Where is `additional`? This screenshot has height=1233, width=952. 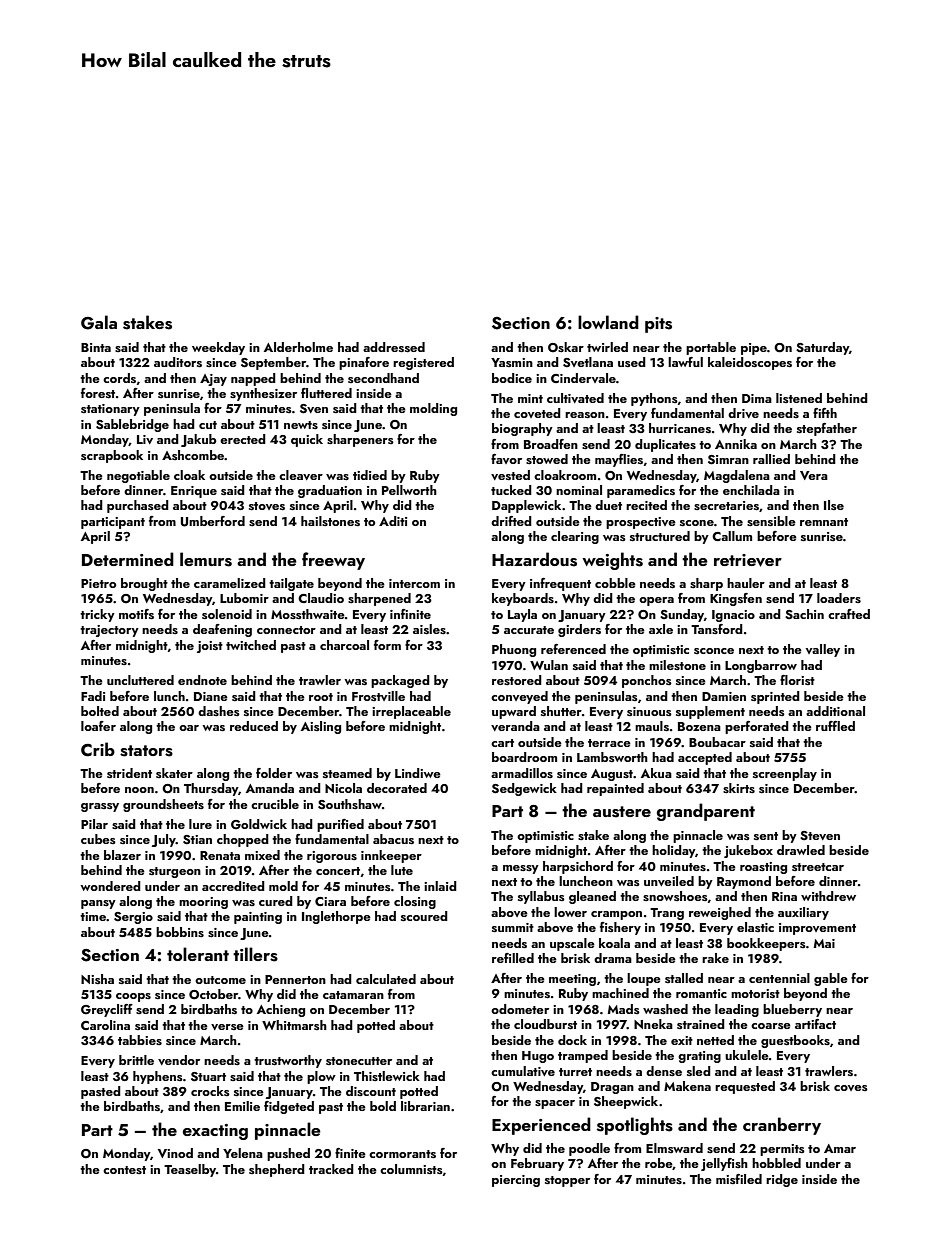
additional is located at coordinates (835, 711).
